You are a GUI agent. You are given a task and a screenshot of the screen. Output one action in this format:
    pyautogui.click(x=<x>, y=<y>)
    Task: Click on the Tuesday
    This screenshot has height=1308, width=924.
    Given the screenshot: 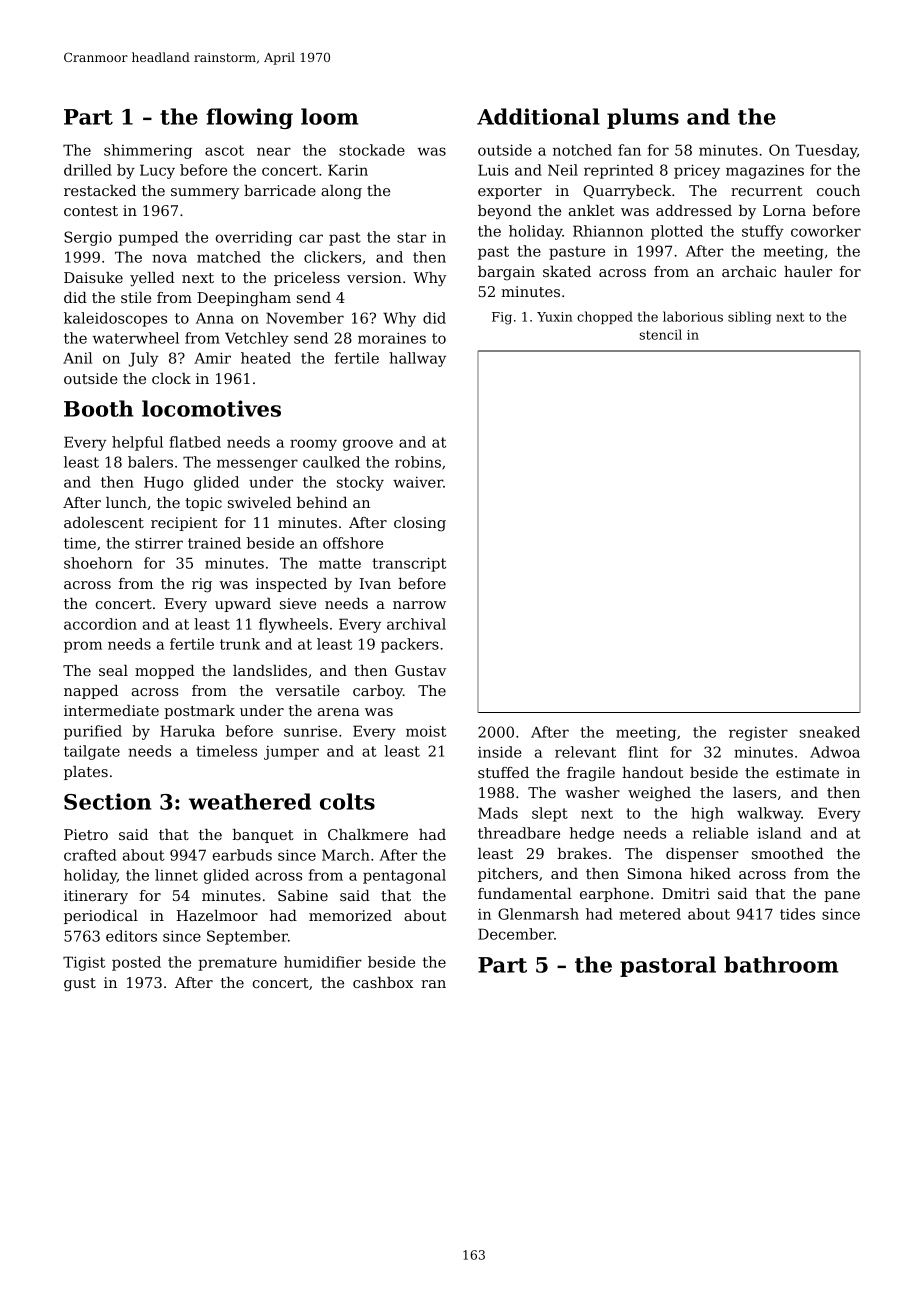 What is the action you would take?
    pyautogui.click(x=826, y=151)
